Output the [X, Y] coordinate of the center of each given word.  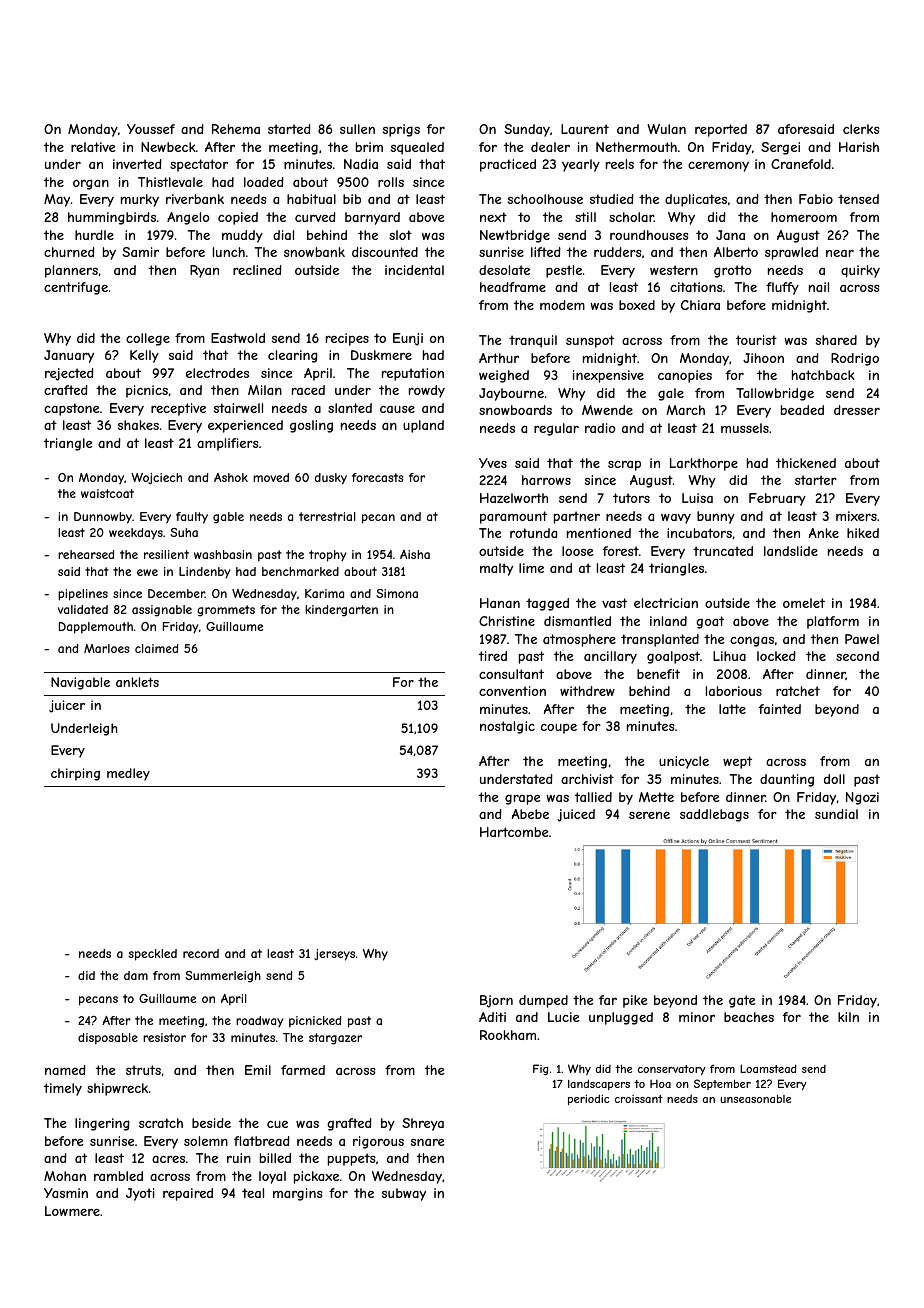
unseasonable [755, 1099]
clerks [861, 129]
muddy [242, 236]
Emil [258, 1070]
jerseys [334, 955]
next [493, 217]
